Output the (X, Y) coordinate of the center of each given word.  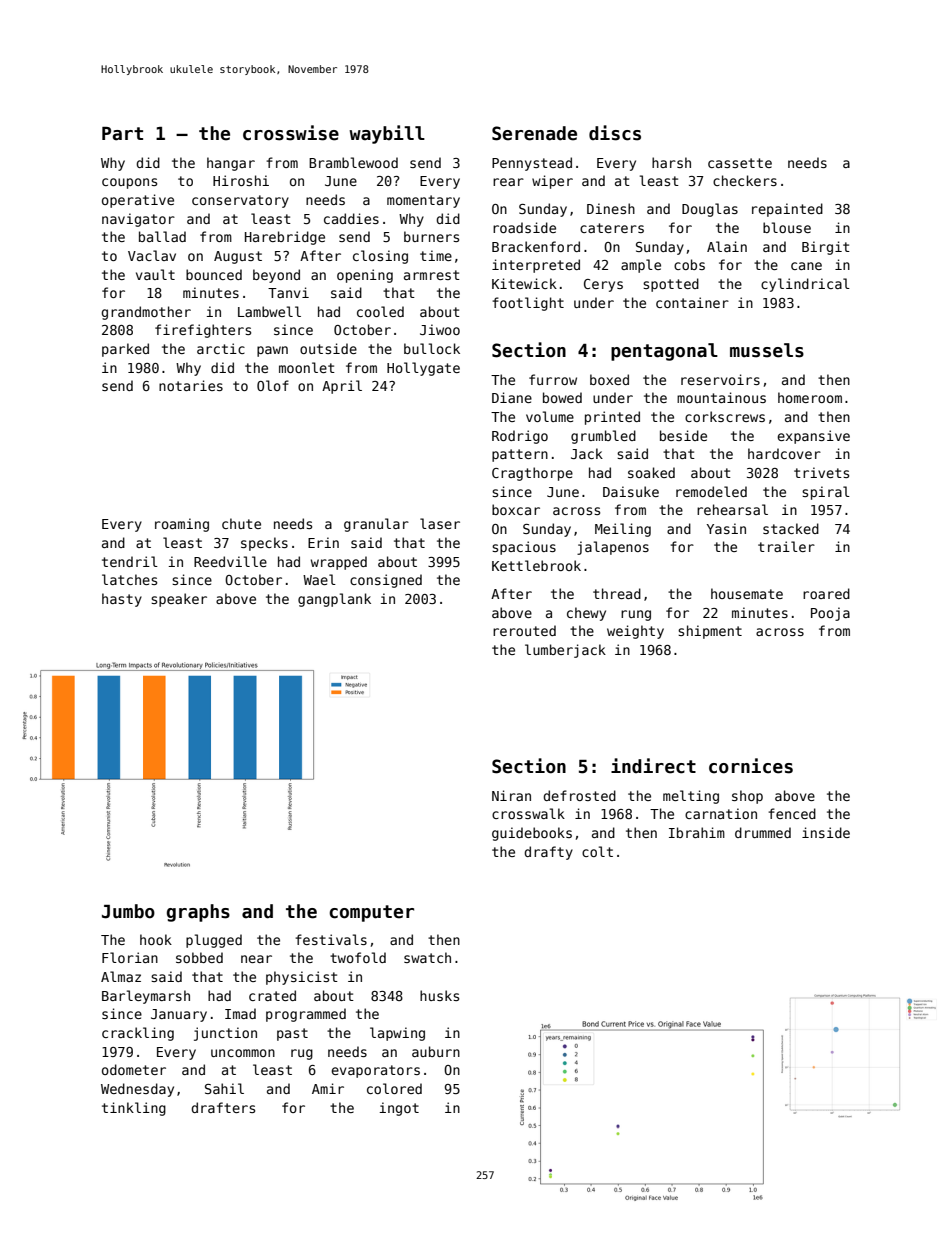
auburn (436, 1051)
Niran (511, 795)
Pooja (830, 614)
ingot (399, 1109)
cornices (751, 766)
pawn (272, 351)
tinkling (134, 1109)
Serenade (534, 133)
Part (122, 134)
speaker (179, 600)
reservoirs (720, 379)
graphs (198, 913)
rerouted (524, 630)
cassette (740, 163)
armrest (432, 275)
